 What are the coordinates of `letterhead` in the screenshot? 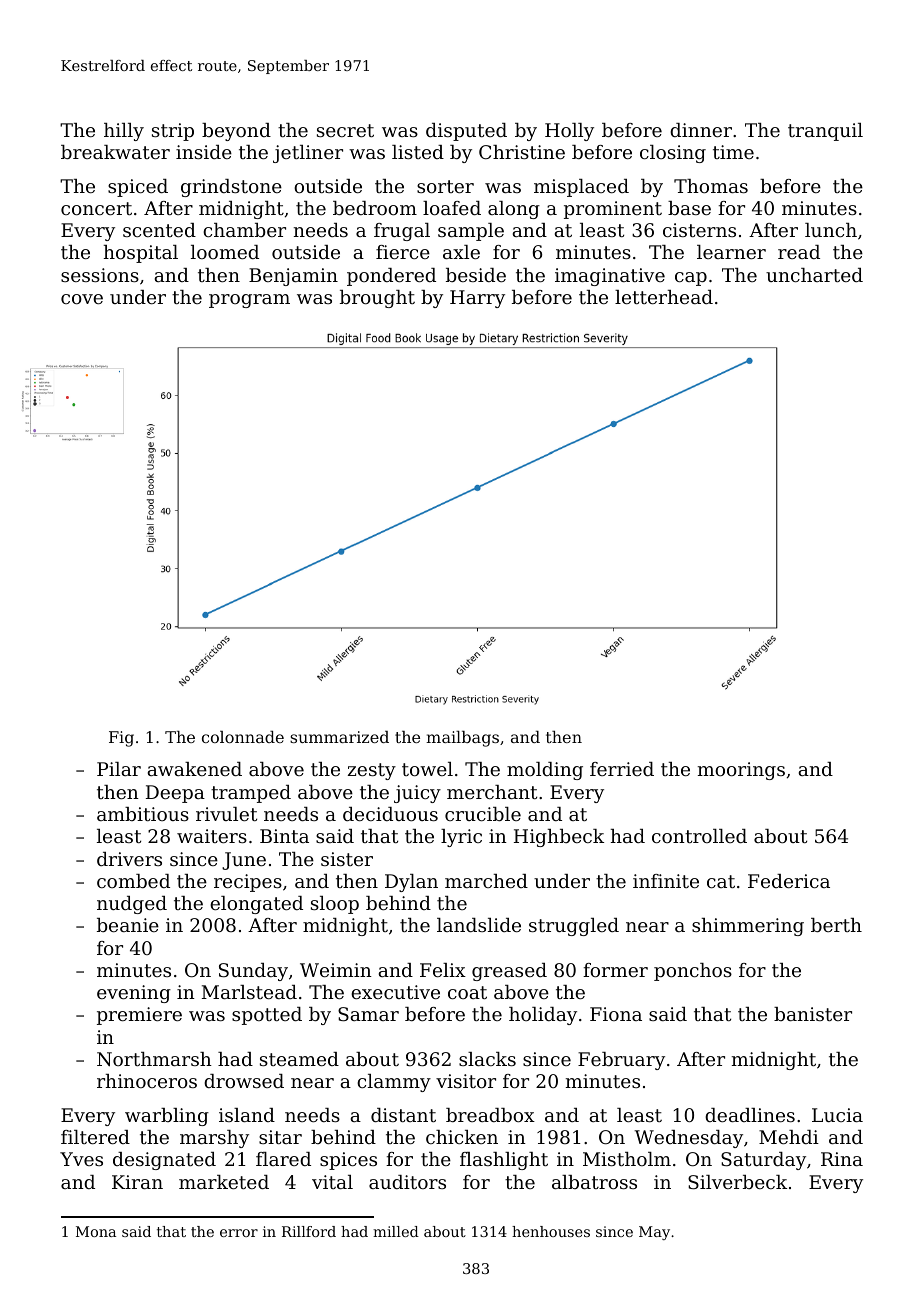 It's located at (664, 297).
